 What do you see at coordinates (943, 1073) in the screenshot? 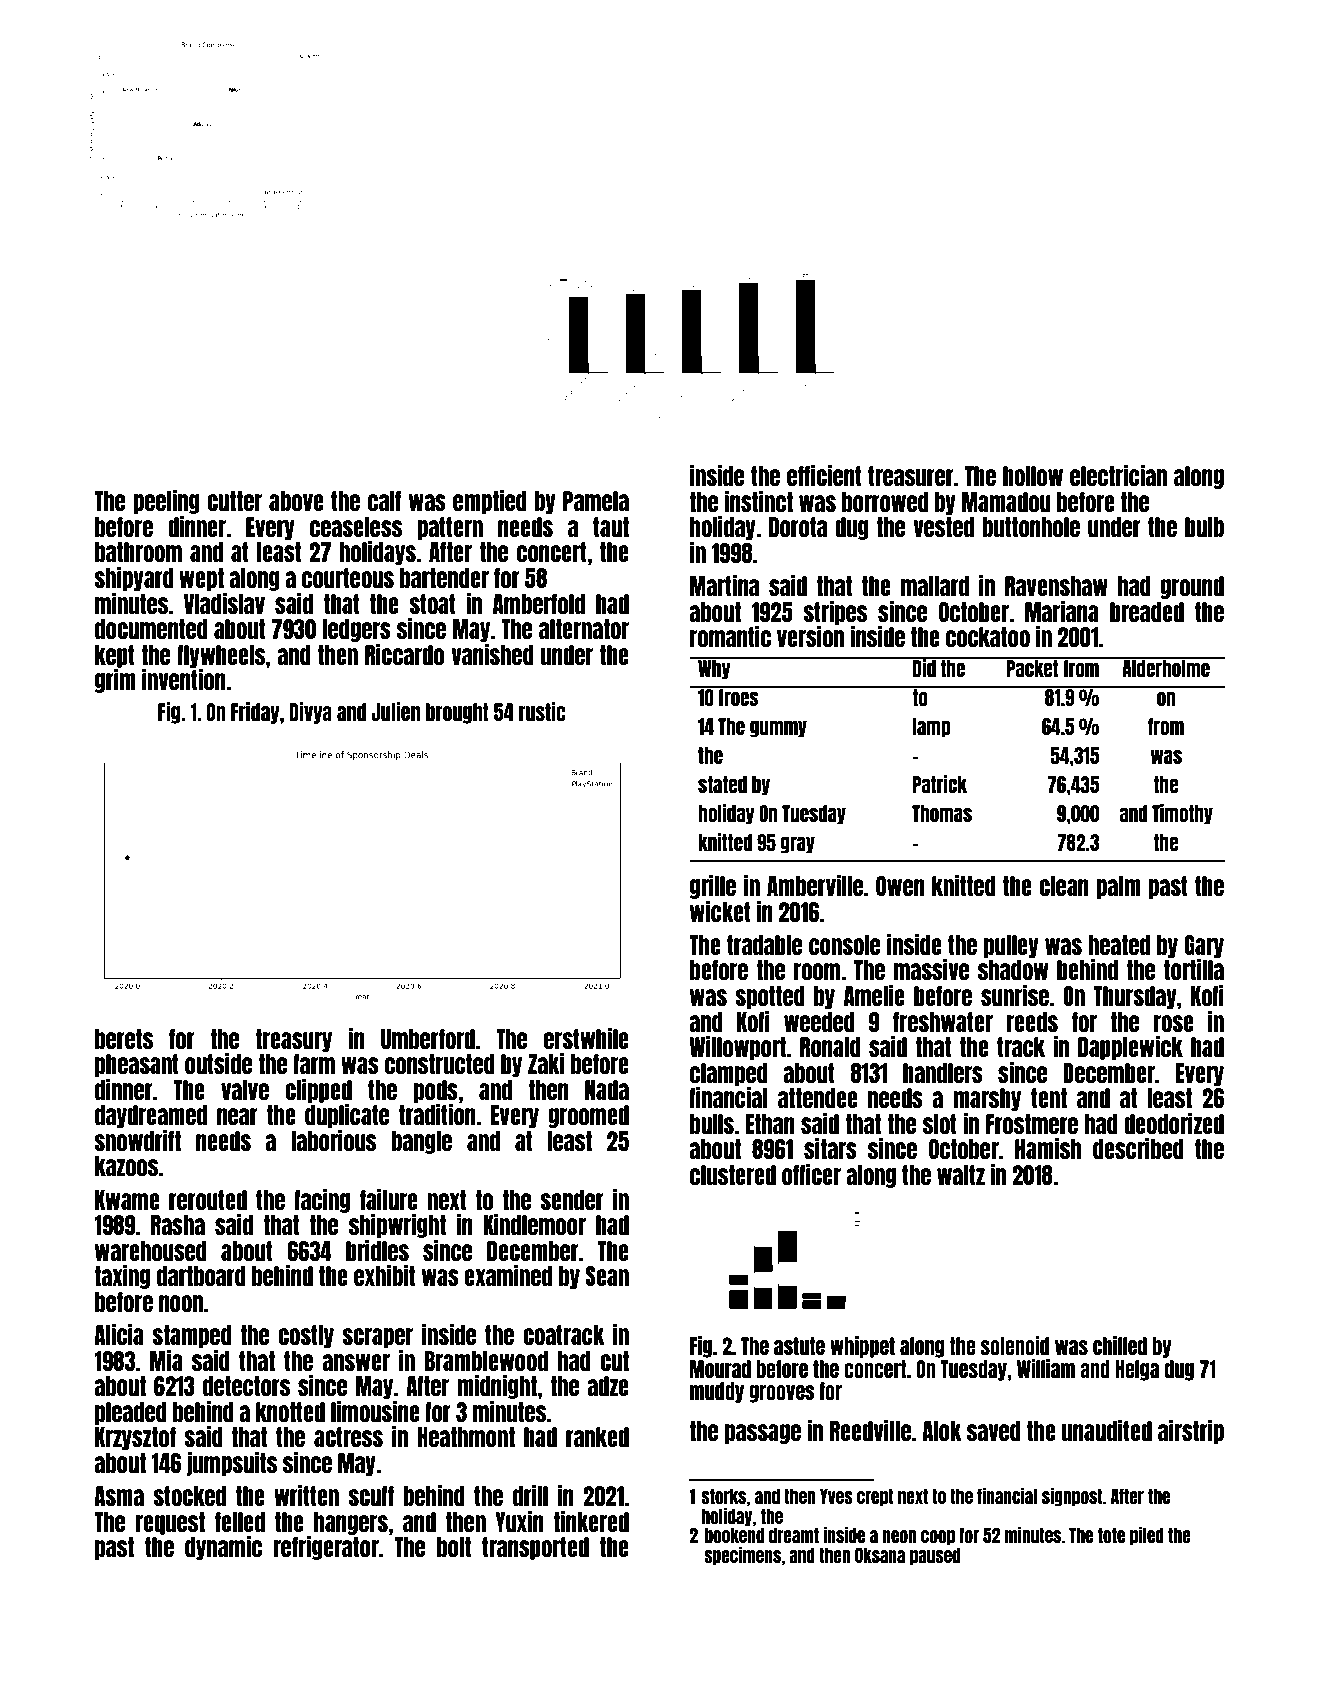
I see `handlers` at bounding box center [943, 1073].
